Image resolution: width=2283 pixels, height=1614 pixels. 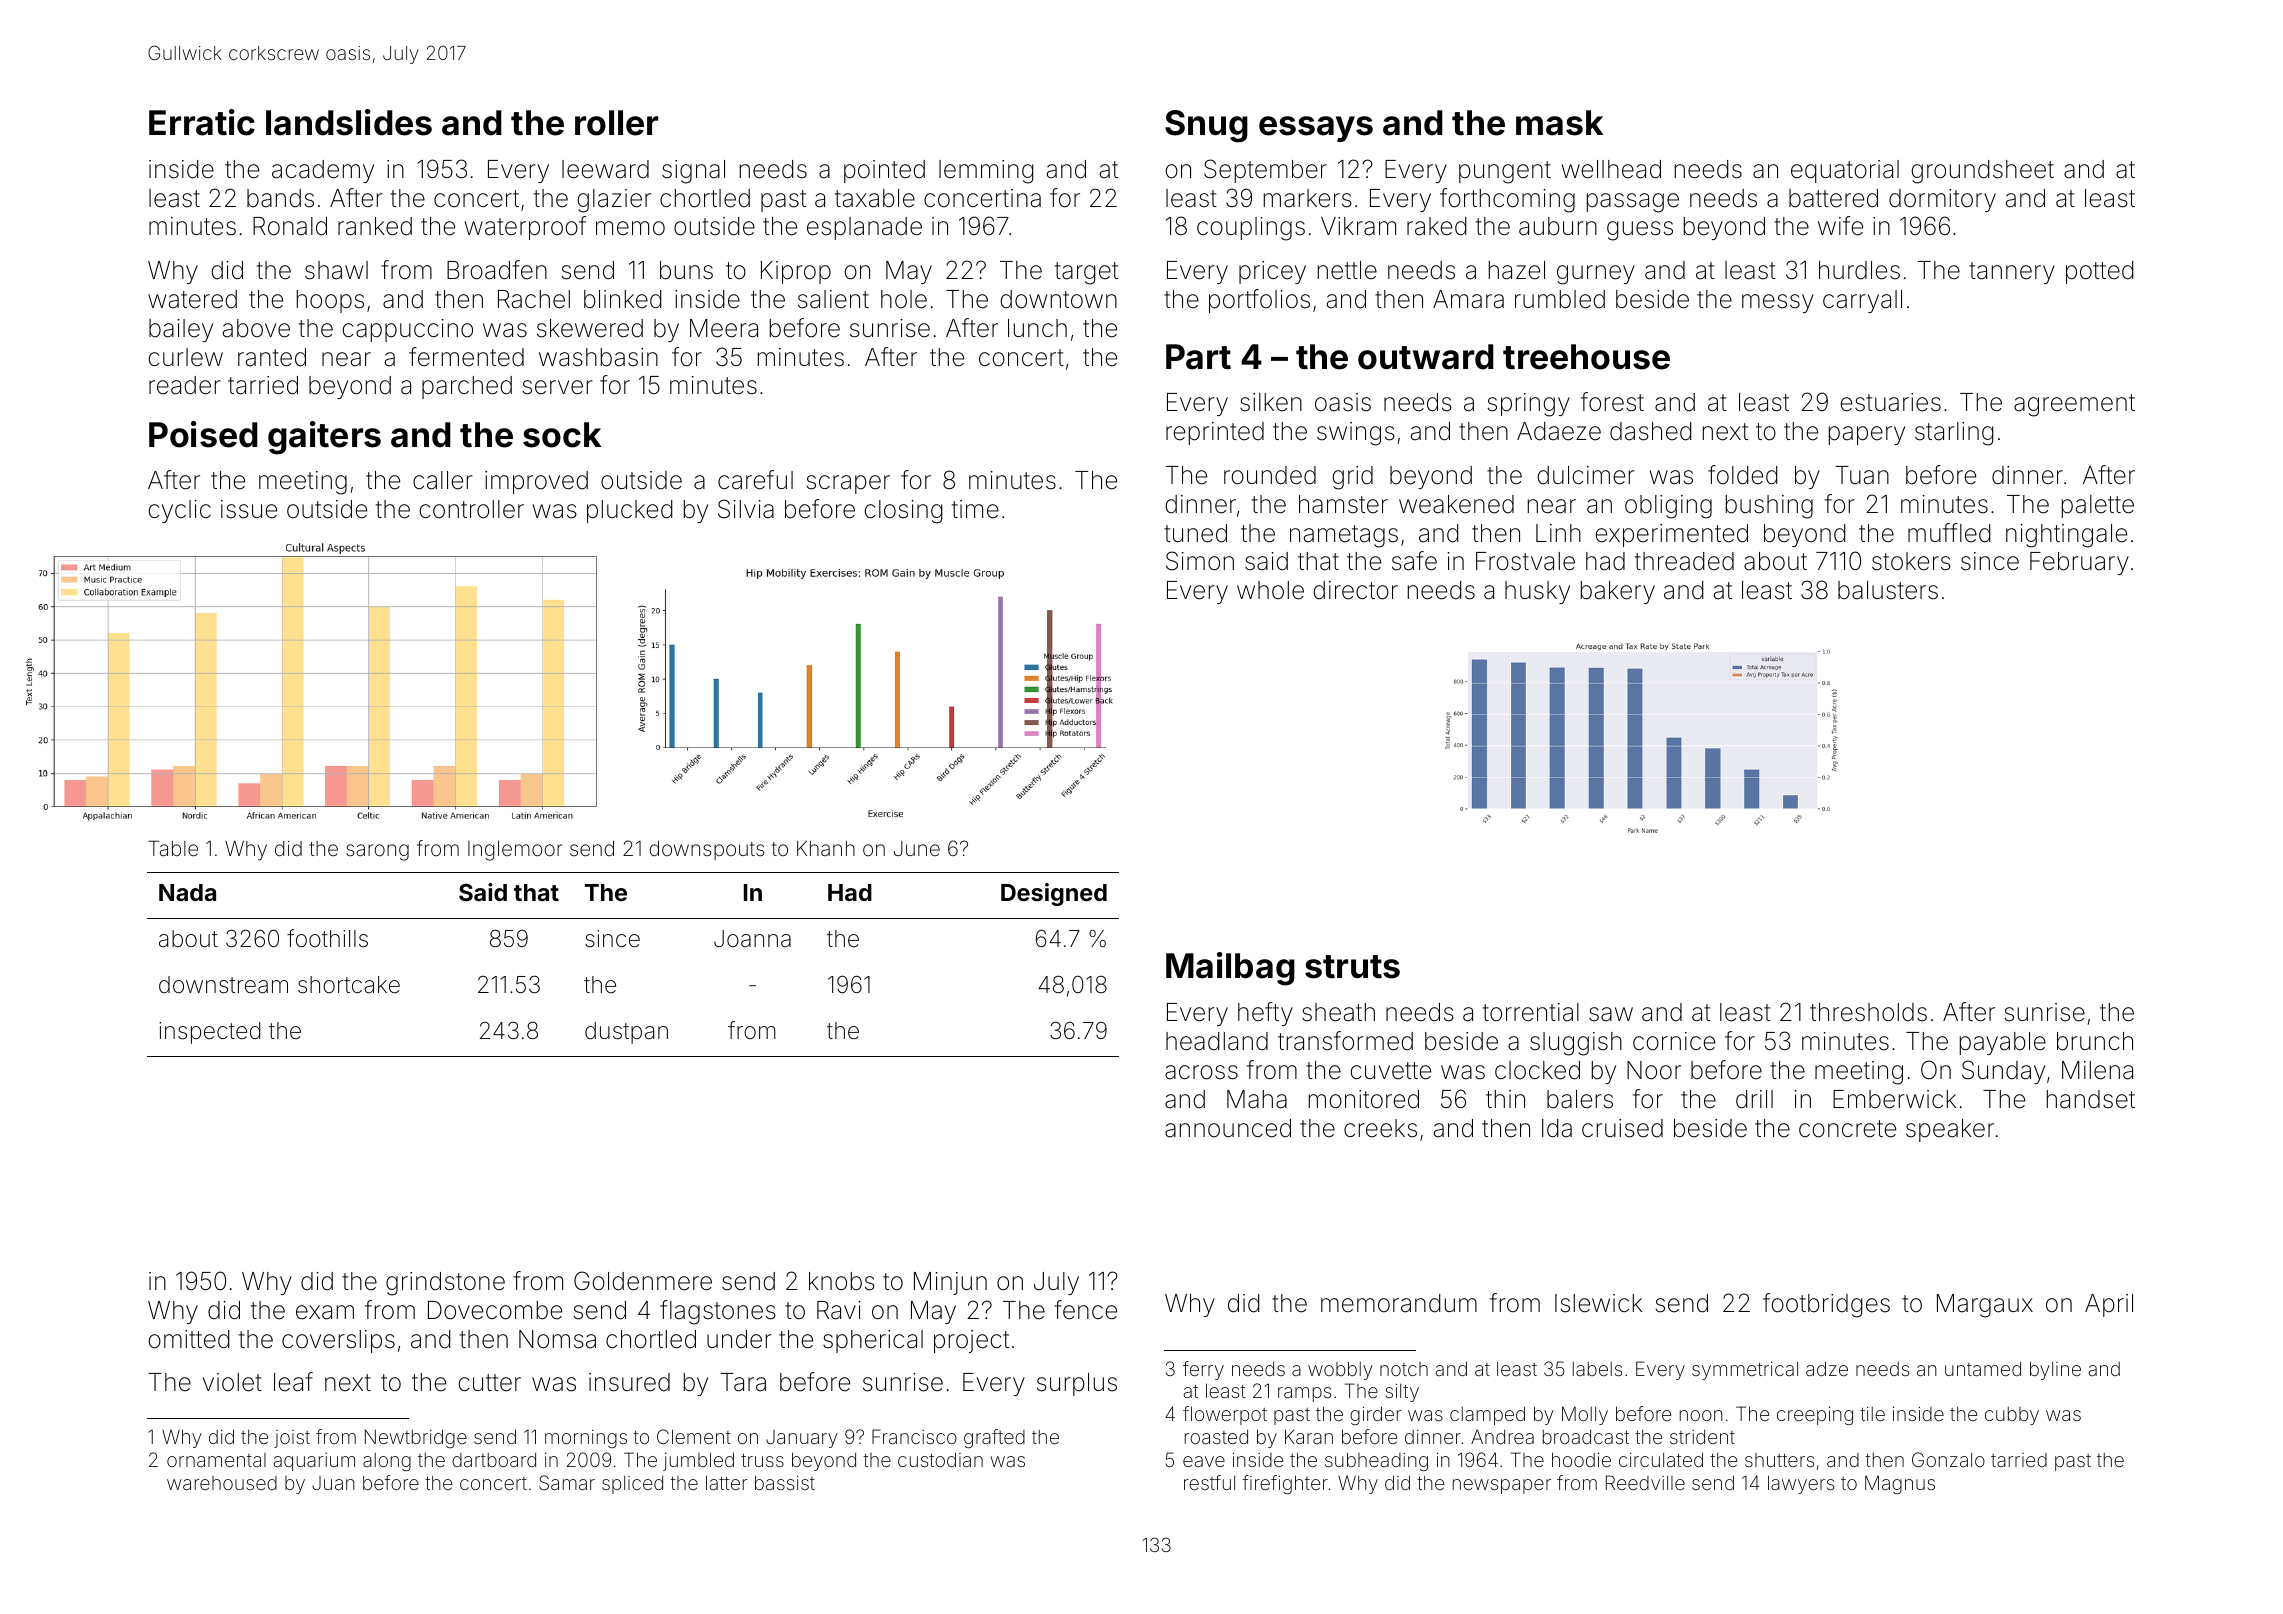 What do you see at coordinates (173, 848) in the document?
I see `Table` at bounding box center [173, 848].
